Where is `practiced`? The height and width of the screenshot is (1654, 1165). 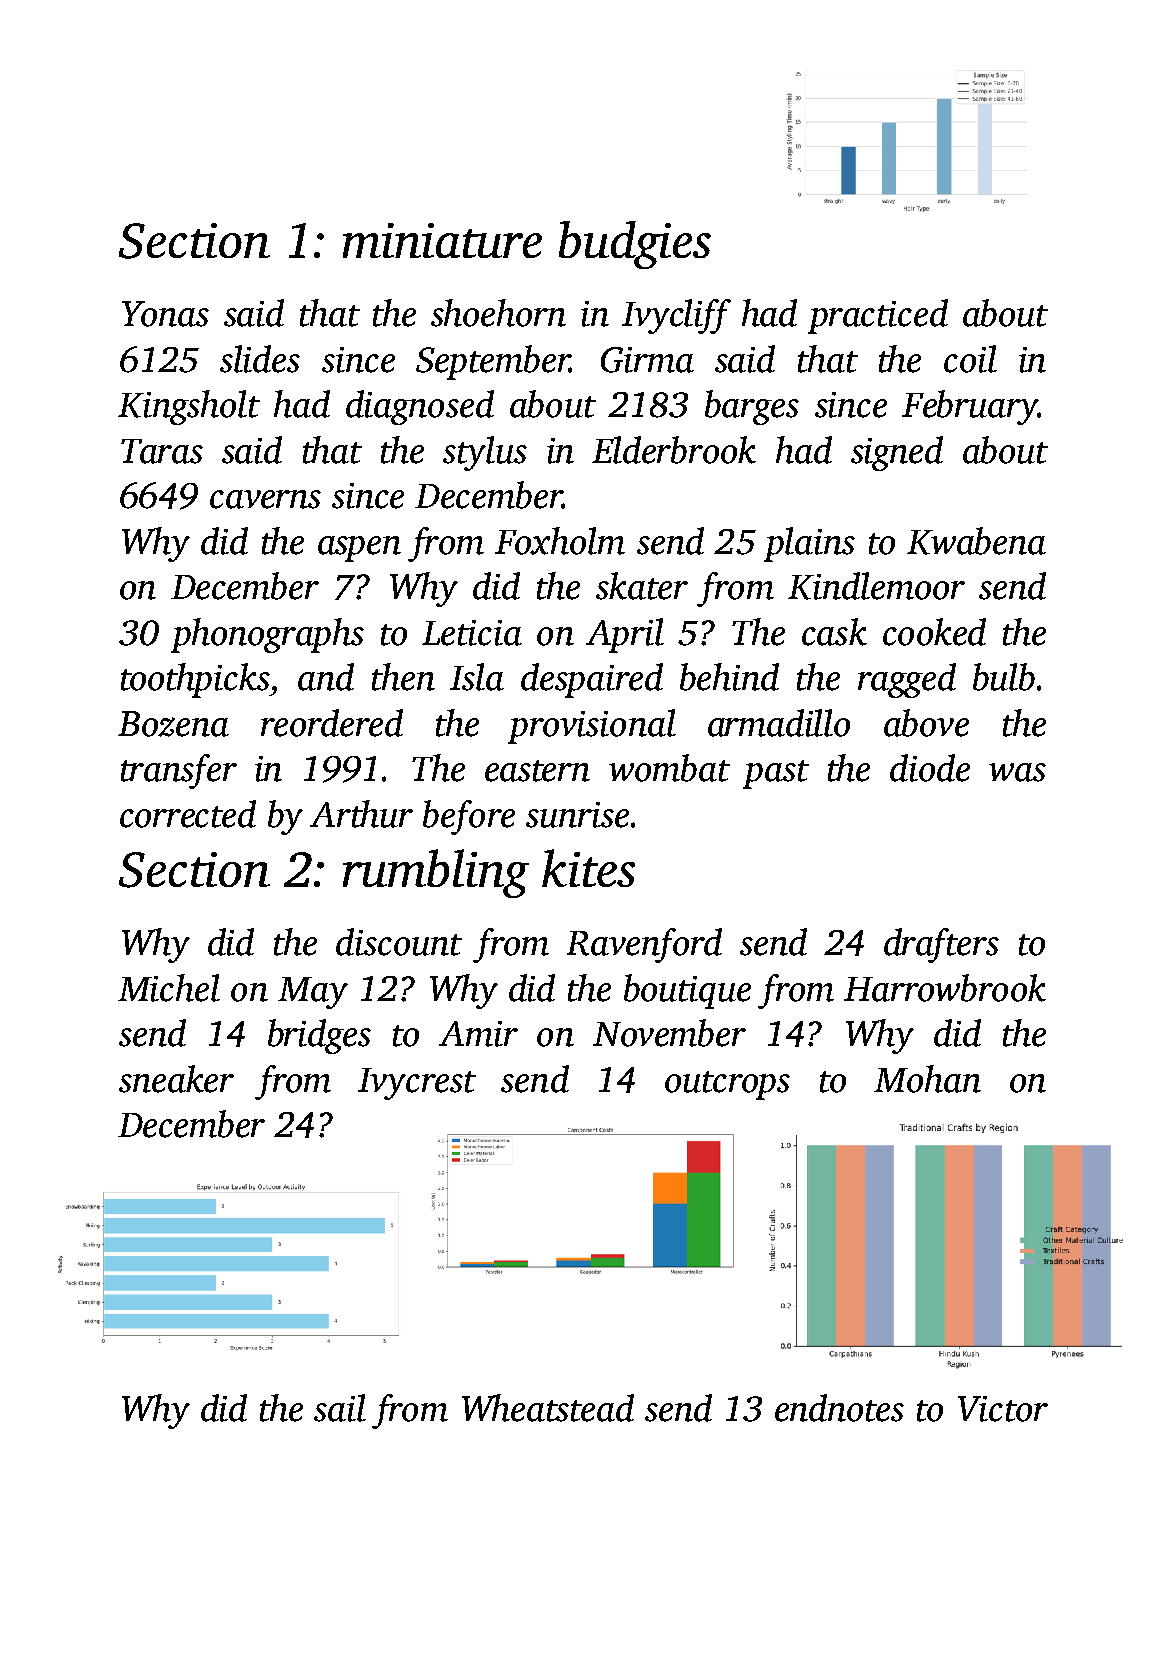 practiced is located at coordinates (878, 316).
